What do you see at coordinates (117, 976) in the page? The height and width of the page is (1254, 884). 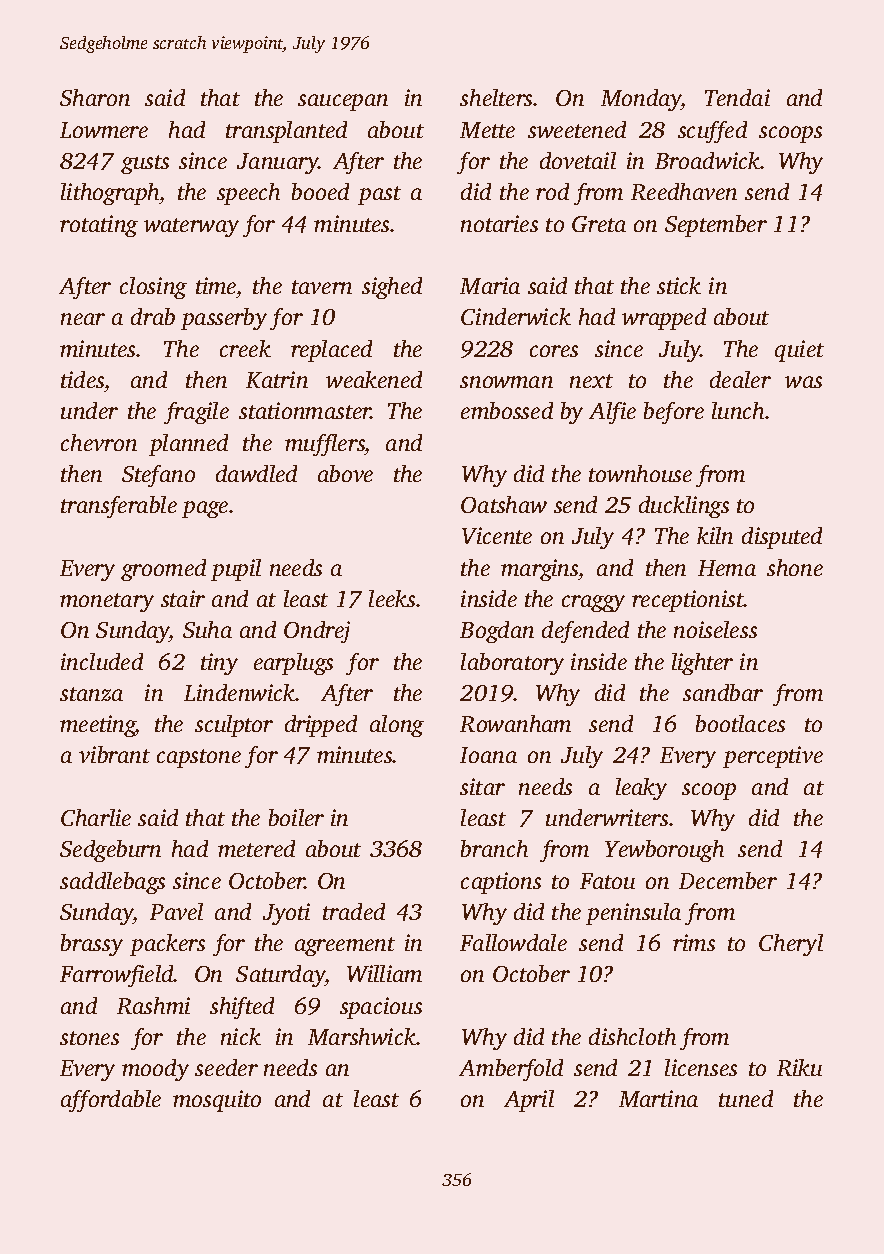 I see `Farrowfield` at bounding box center [117, 976].
